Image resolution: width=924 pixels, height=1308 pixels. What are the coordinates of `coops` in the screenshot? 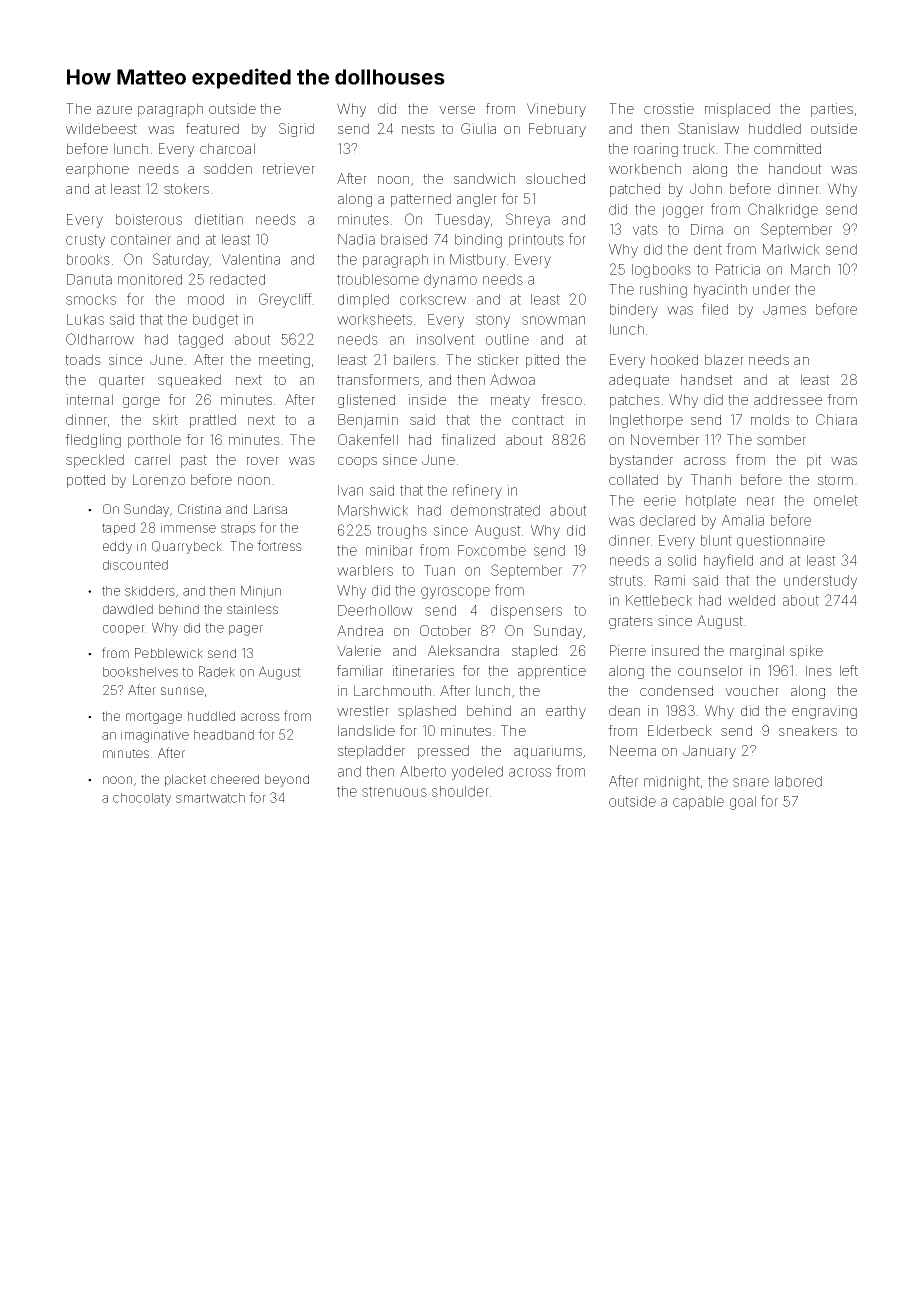 It's located at (357, 462).
